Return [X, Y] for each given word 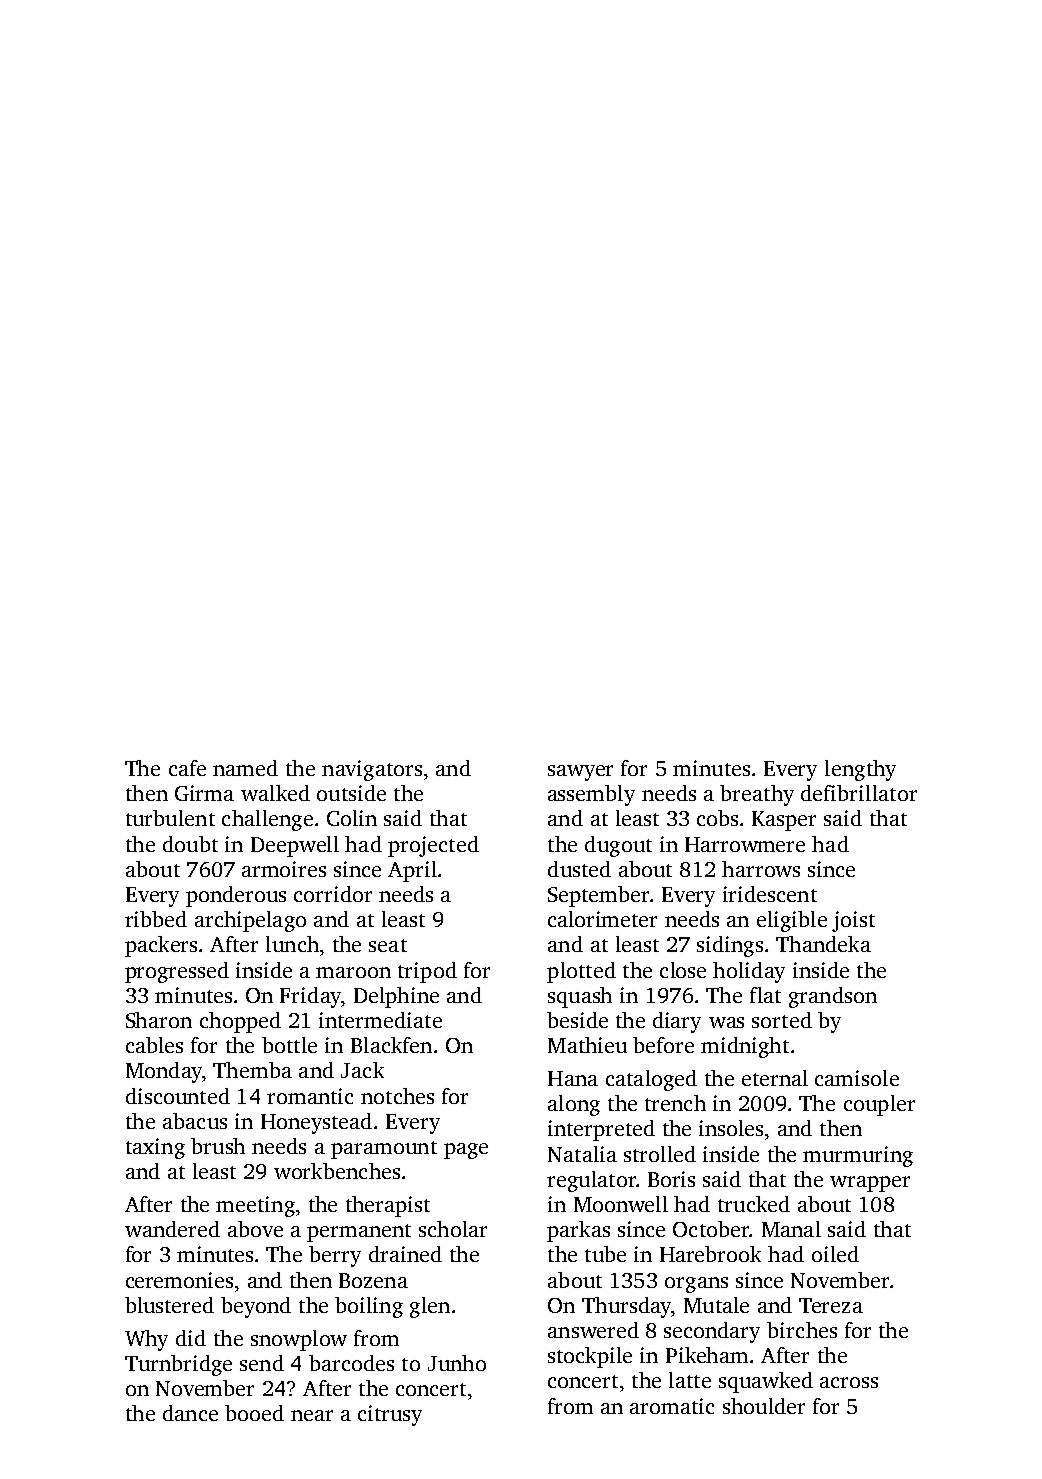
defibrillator [859, 793]
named [245, 768]
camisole [857, 1078]
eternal [775, 1078]
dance [190, 1413]
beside [577, 1020]
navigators [372, 770]
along [574, 1105]
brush [218, 1146]
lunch [292, 944]
